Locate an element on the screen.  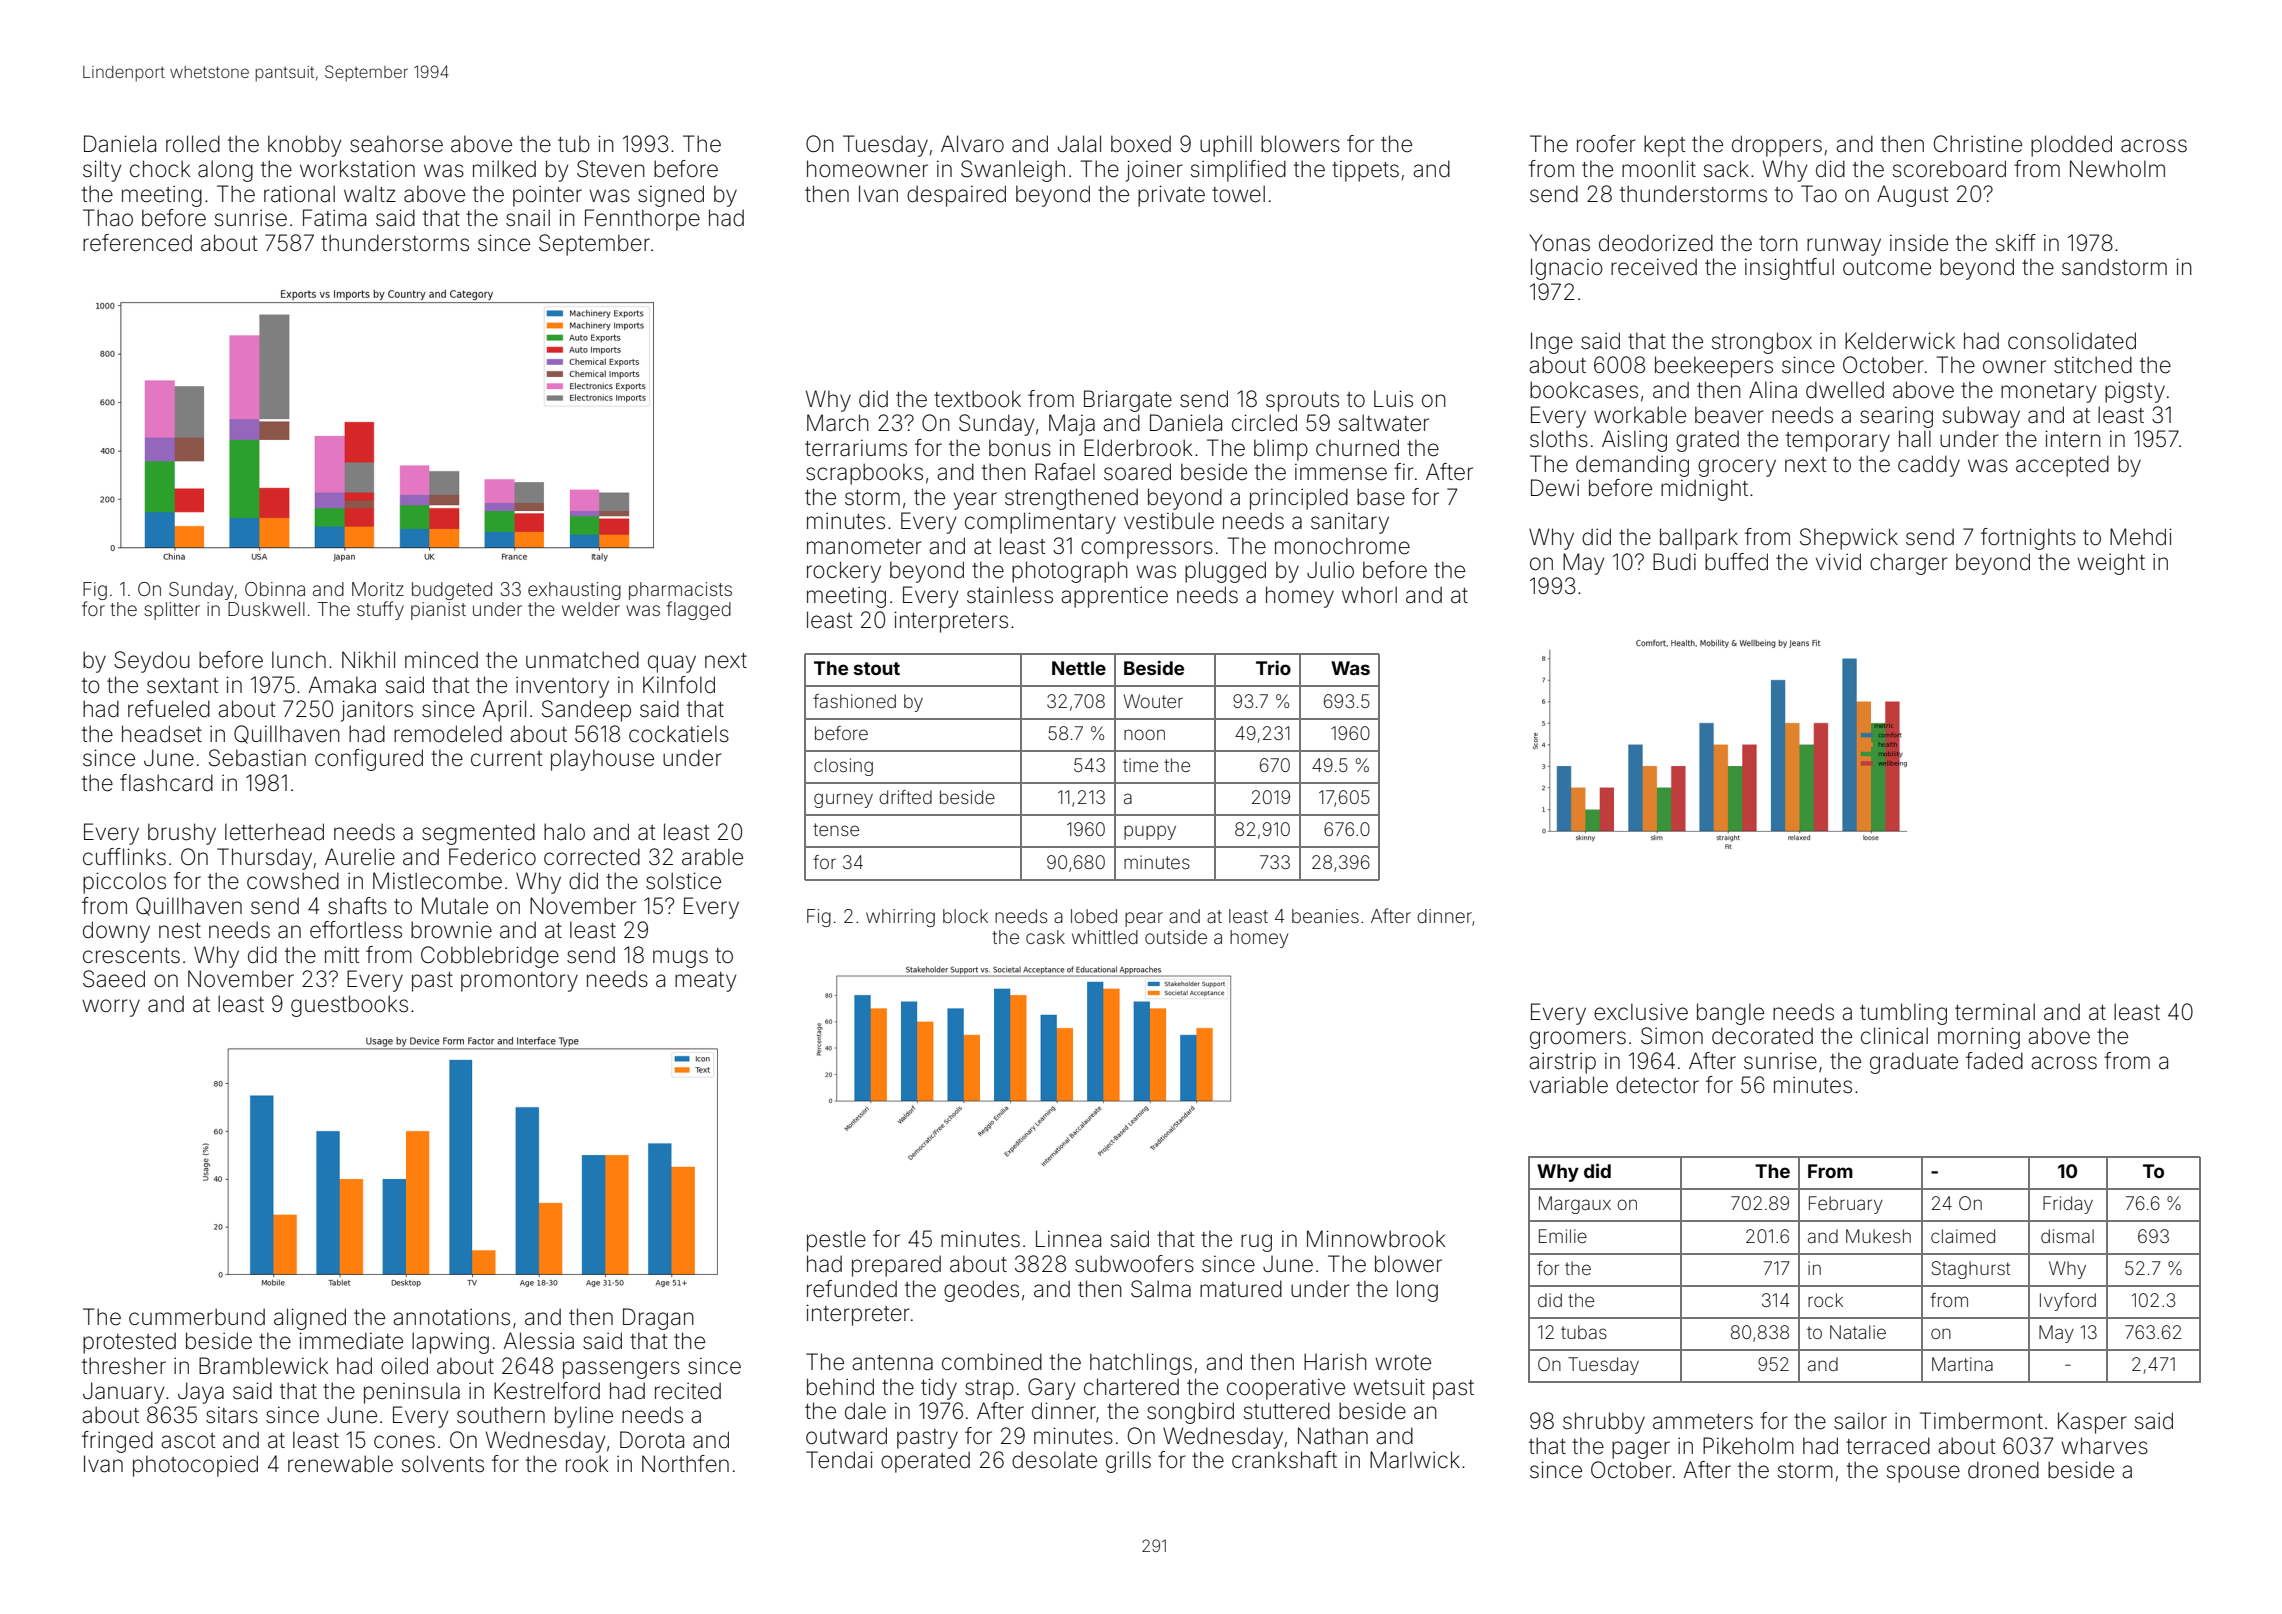
crescents is located at coordinates (131, 956).
